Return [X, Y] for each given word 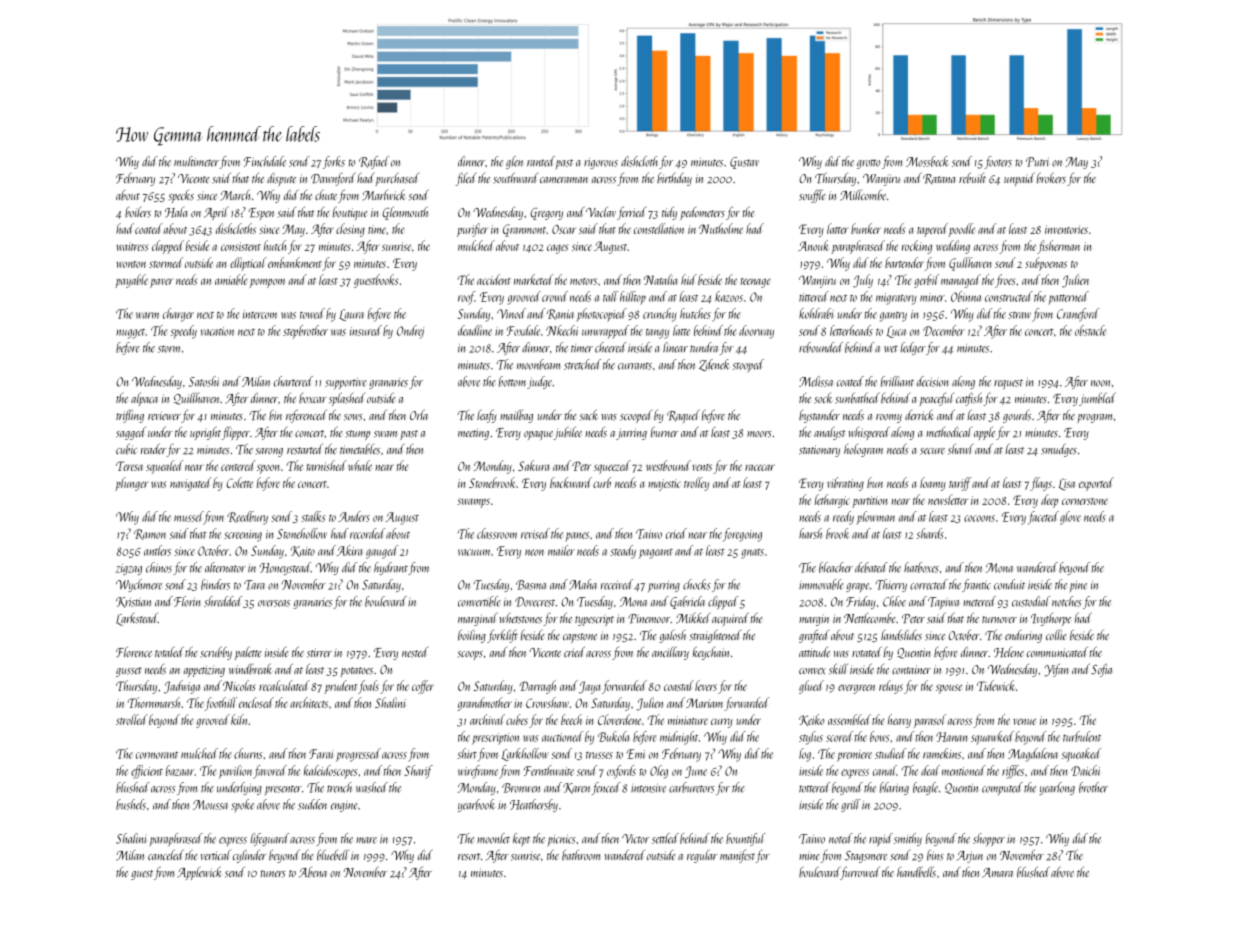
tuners [273, 874]
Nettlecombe [870, 618]
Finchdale [265, 161]
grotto [869, 164]
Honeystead [285, 568]
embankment [295, 262]
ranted [541, 161]
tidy [669, 213]
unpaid [1019, 179]
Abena [313, 872]
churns [248, 753]
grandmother [485, 704]
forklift [502, 636]
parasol [930, 721]
